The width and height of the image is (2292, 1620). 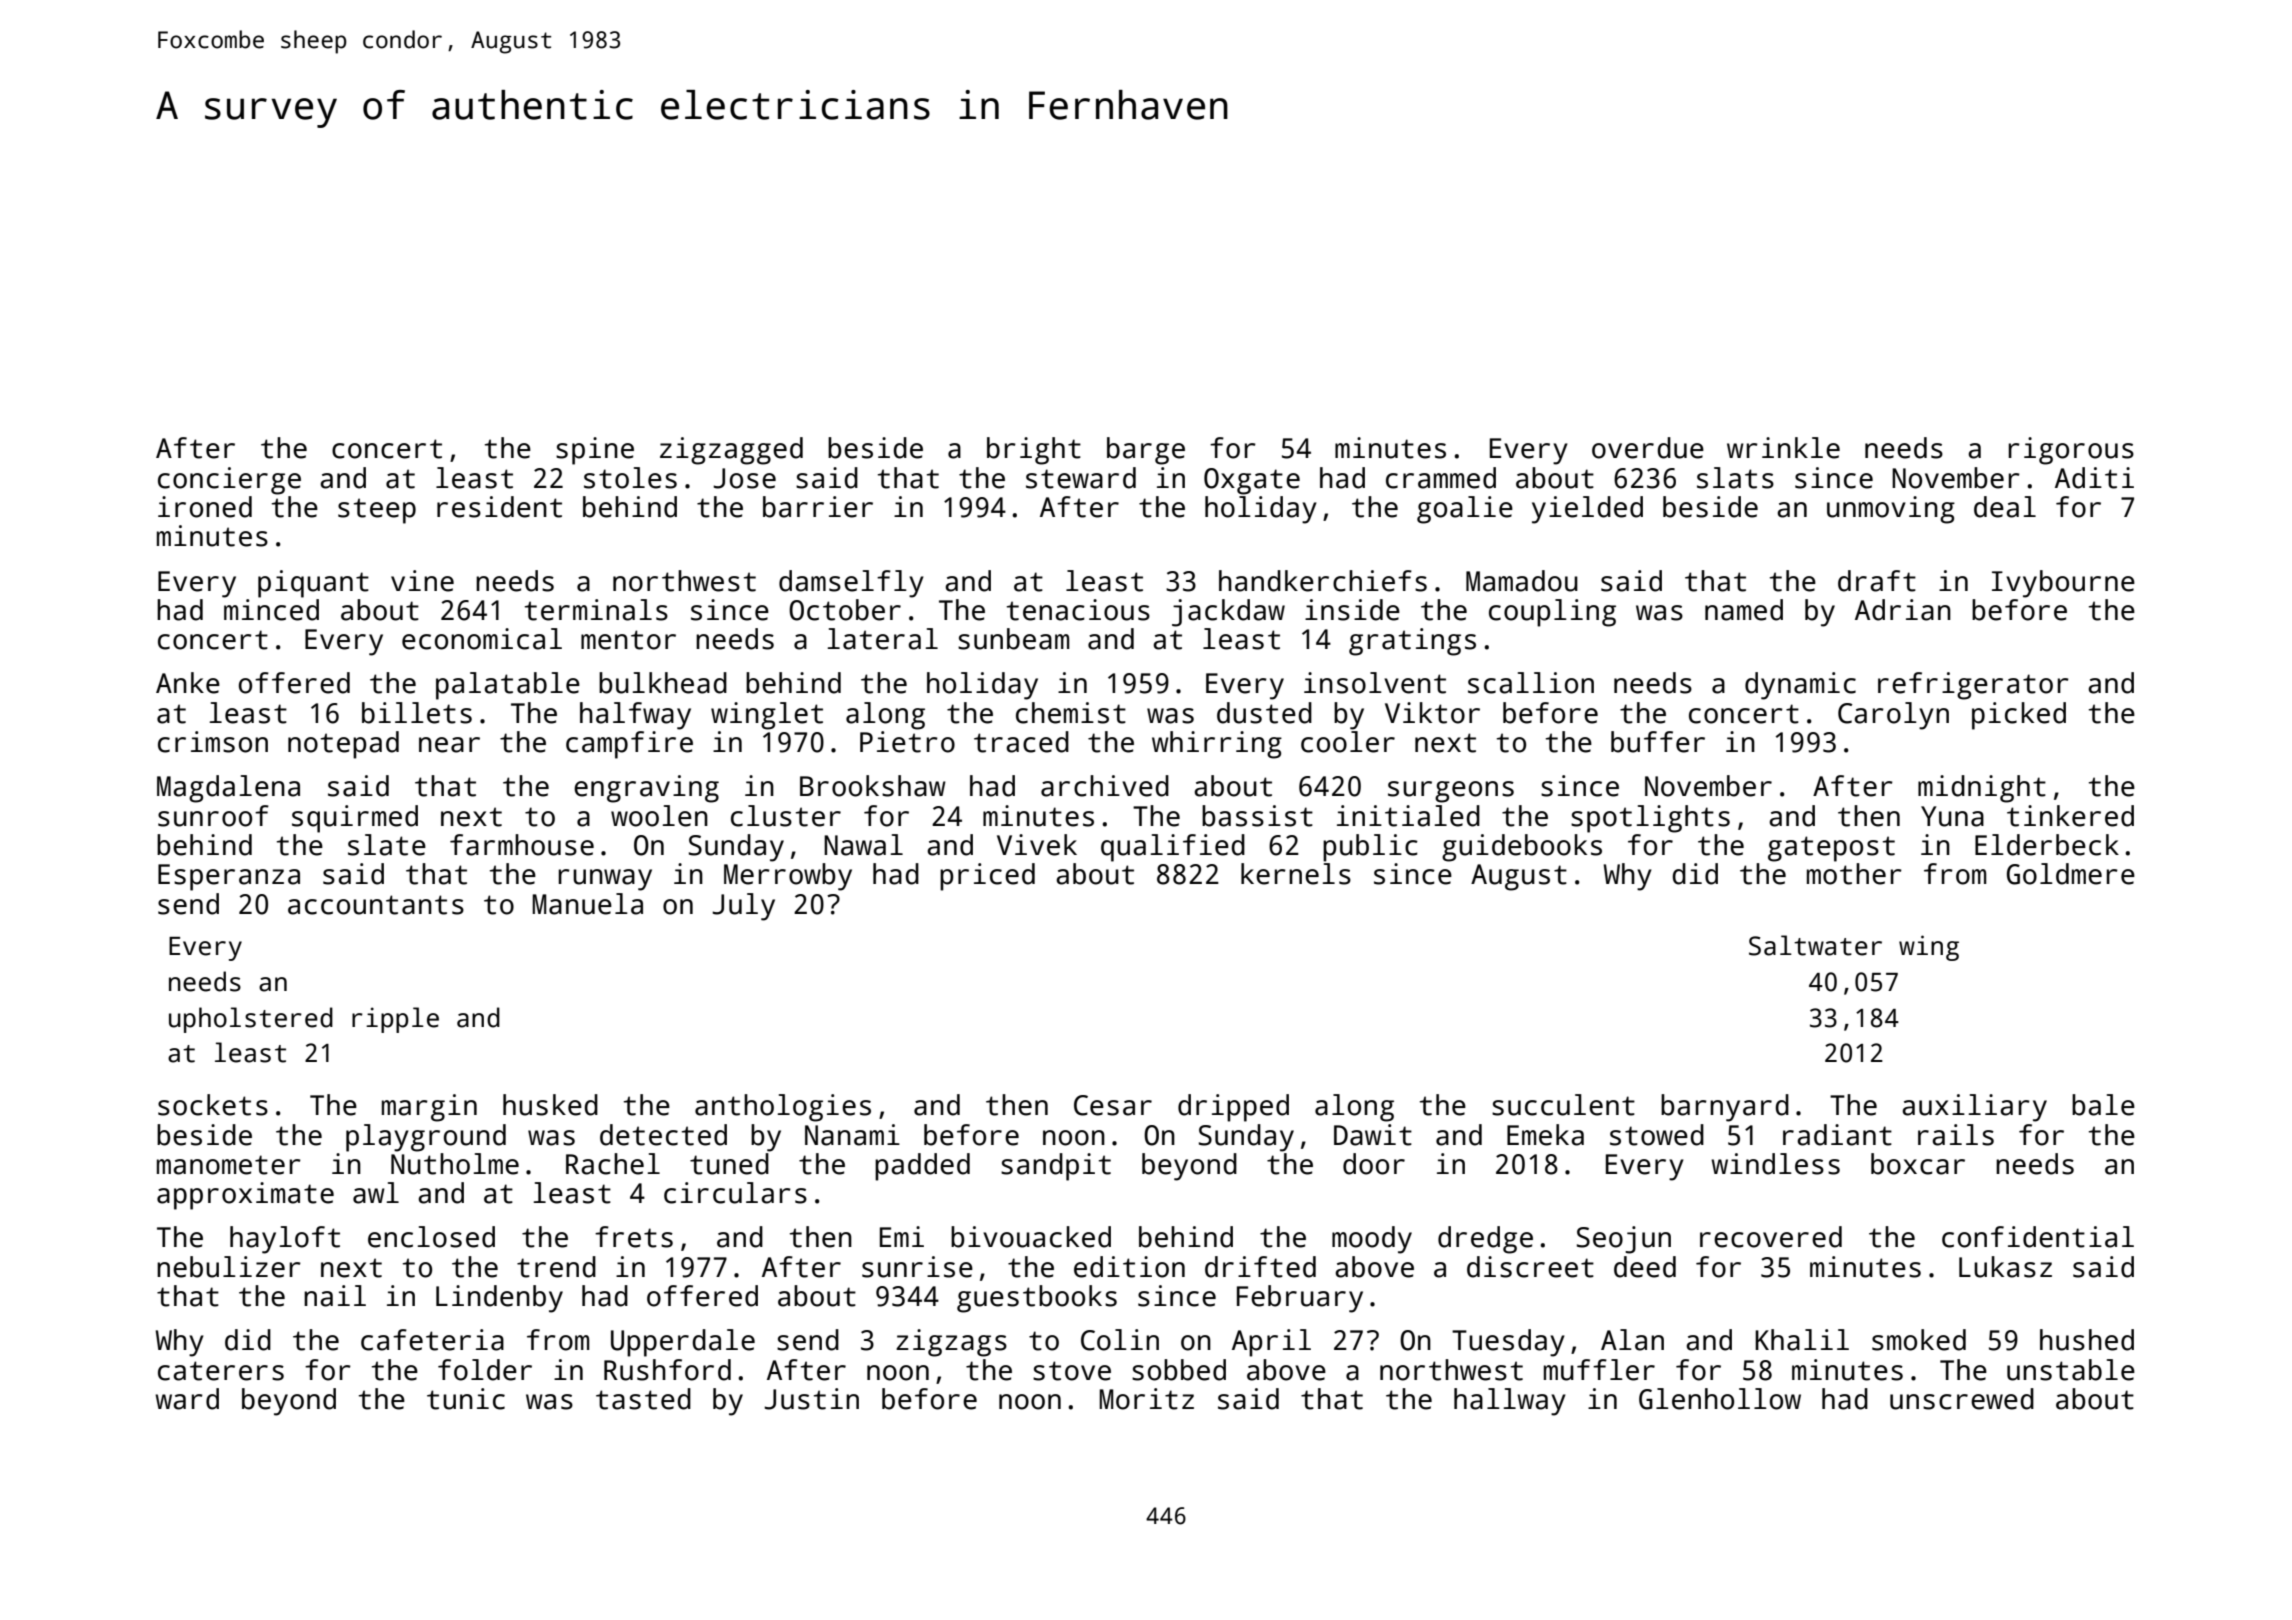 What do you see at coordinates (1113, 1105) in the image?
I see `Cesar` at bounding box center [1113, 1105].
